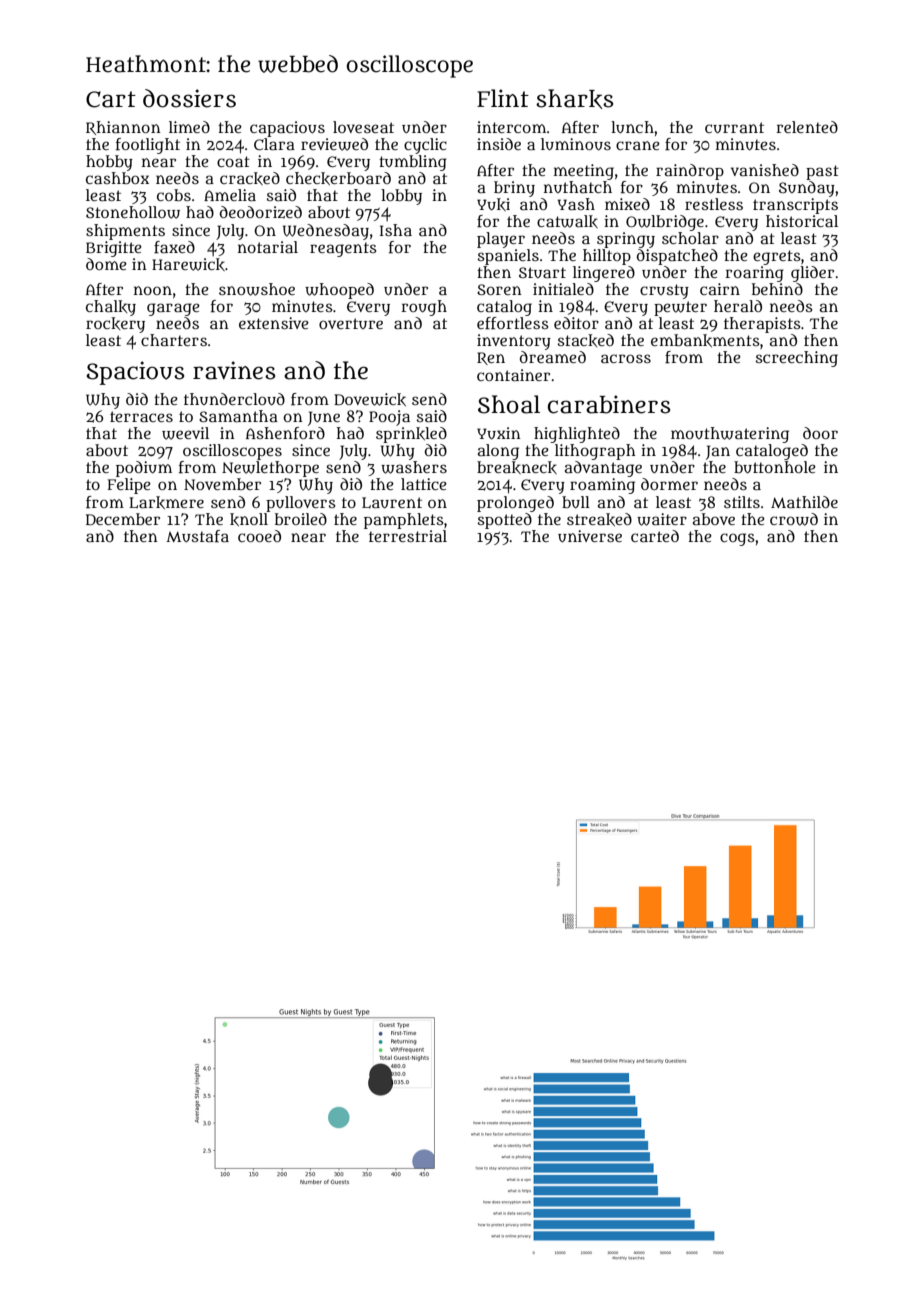 The height and width of the screenshot is (1308, 924). Describe the element at coordinates (257, 289) in the screenshot. I see `snowshoe` at that location.
